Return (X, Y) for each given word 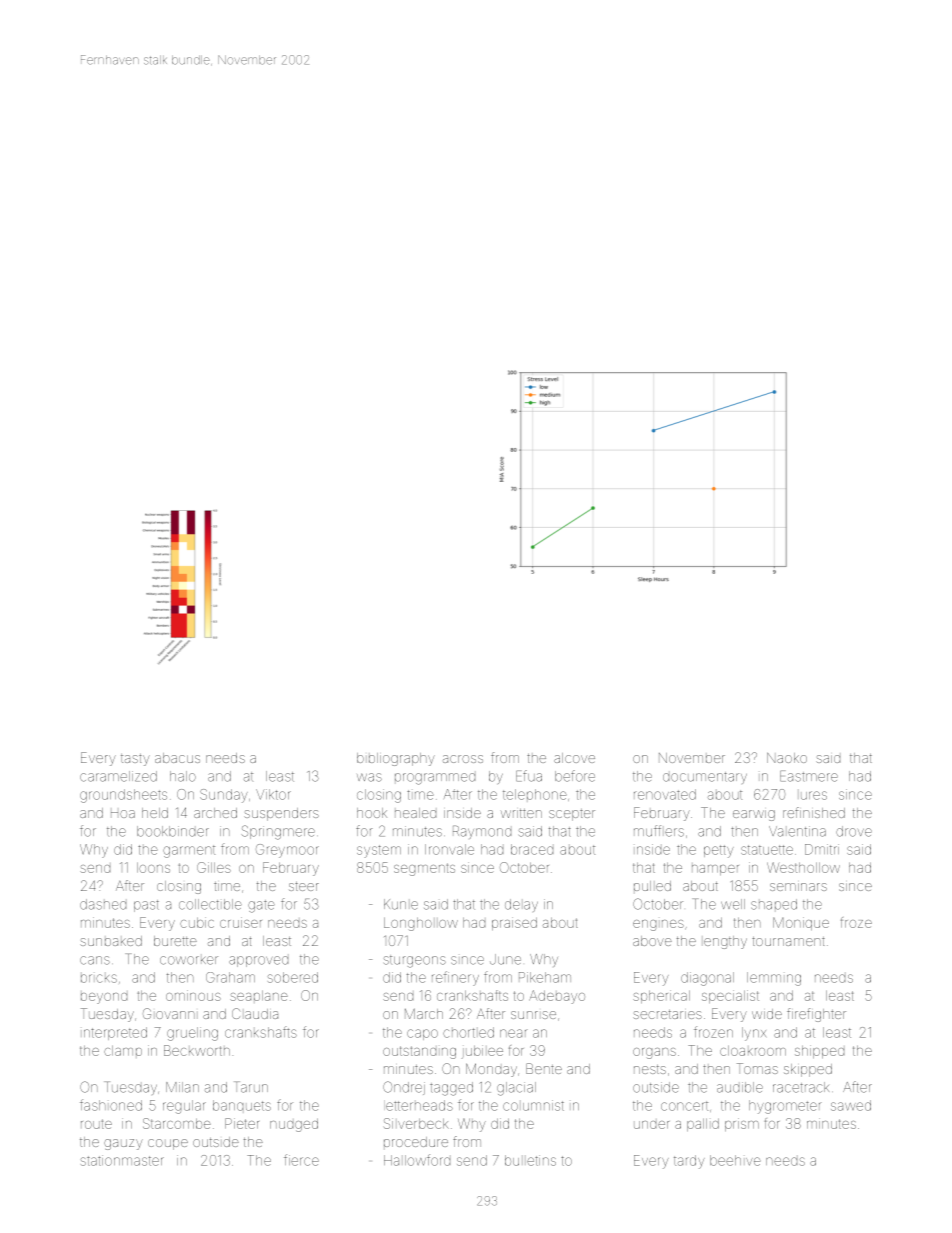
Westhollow (803, 867)
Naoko (787, 758)
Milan (182, 1087)
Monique (801, 923)
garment (189, 851)
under (651, 1125)
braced (532, 849)
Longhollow (421, 924)
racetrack (801, 1087)
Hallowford (417, 1160)
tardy (689, 1162)
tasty (135, 760)
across (463, 759)
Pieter (242, 1123)
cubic (197, 922)
